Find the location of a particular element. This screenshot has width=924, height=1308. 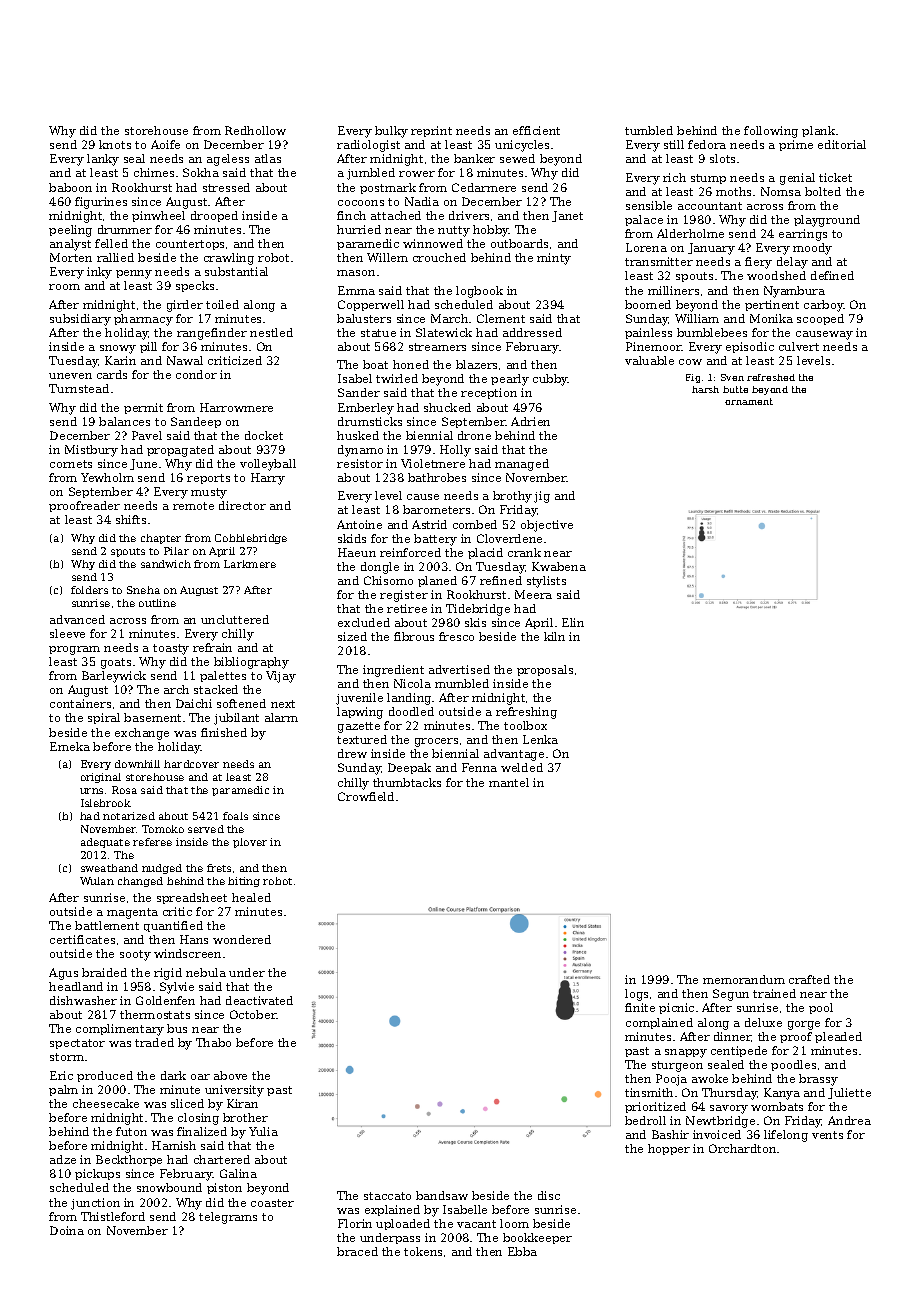

kiln is located at coordinates (554, 636).
